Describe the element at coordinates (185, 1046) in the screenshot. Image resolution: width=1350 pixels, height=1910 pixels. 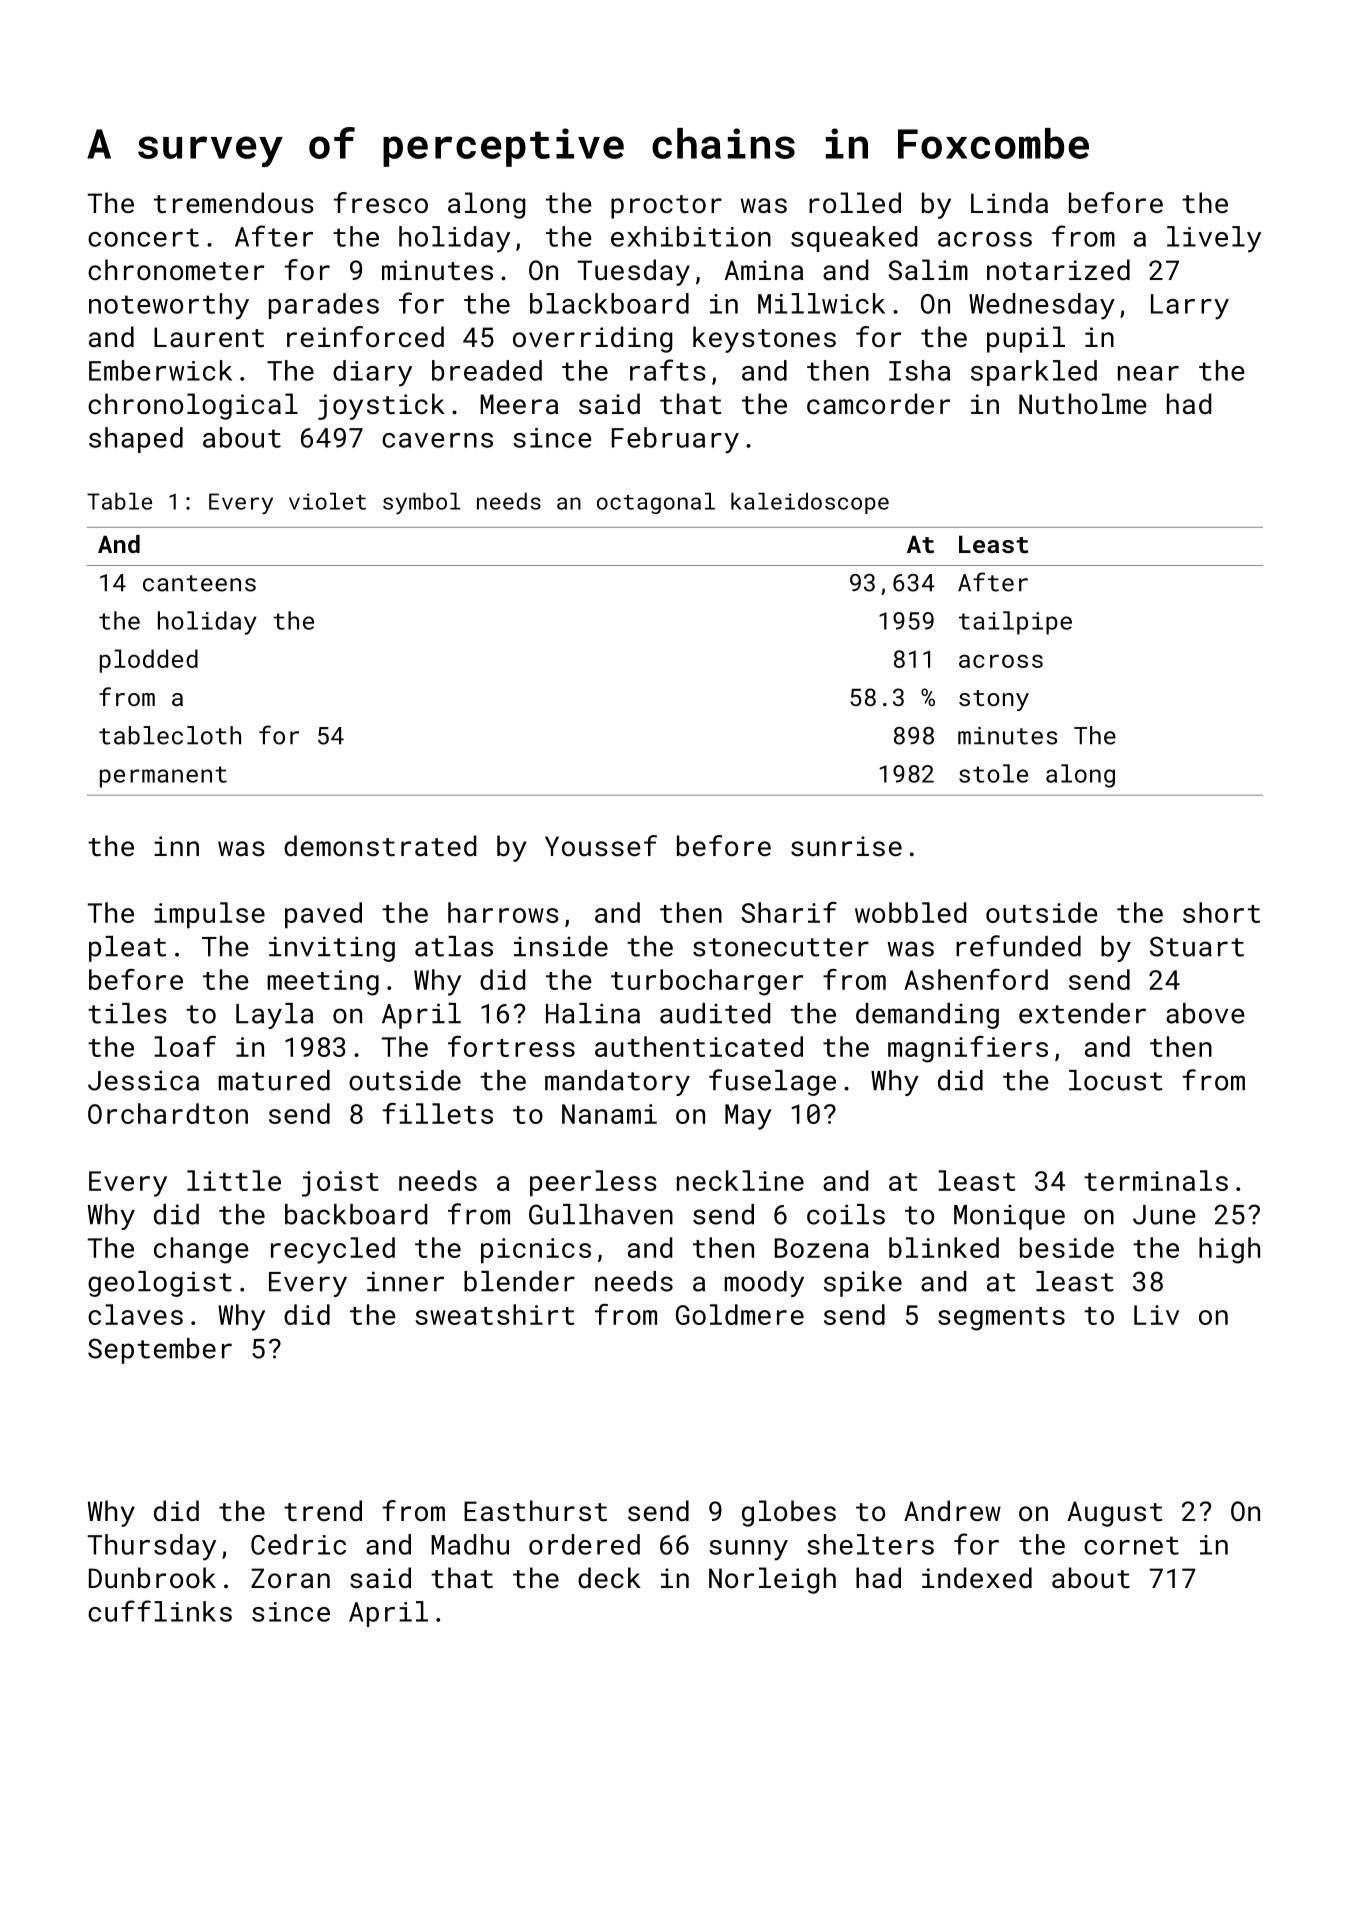
I see `loaf` at that location.
